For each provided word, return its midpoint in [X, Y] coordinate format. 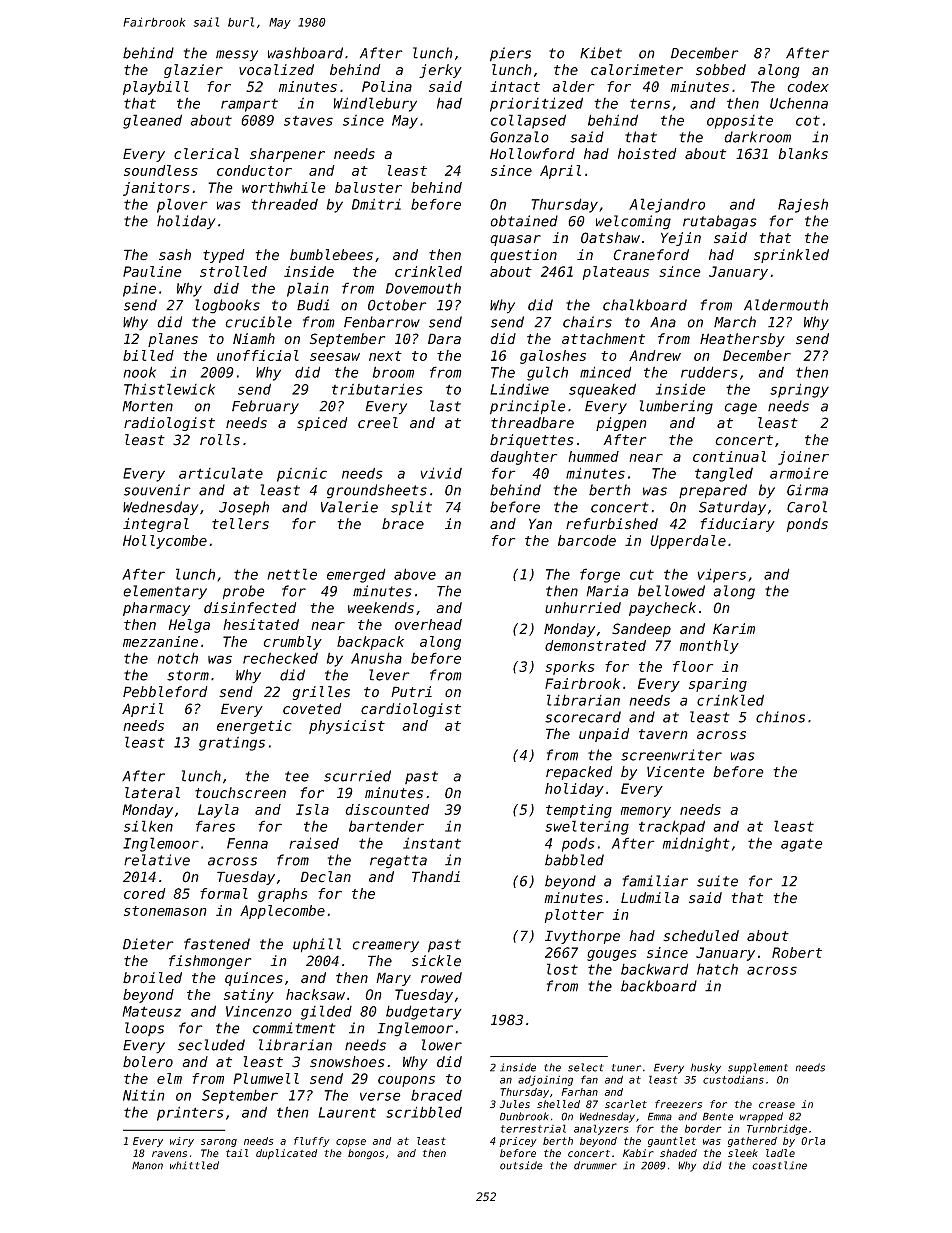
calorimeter [637, 70]
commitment [294, 1028]
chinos [780, 717]
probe [244, 592]
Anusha [376, 658]
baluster [368, 187]
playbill [156, 88]
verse [380, 1096]
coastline [779, 1165]
